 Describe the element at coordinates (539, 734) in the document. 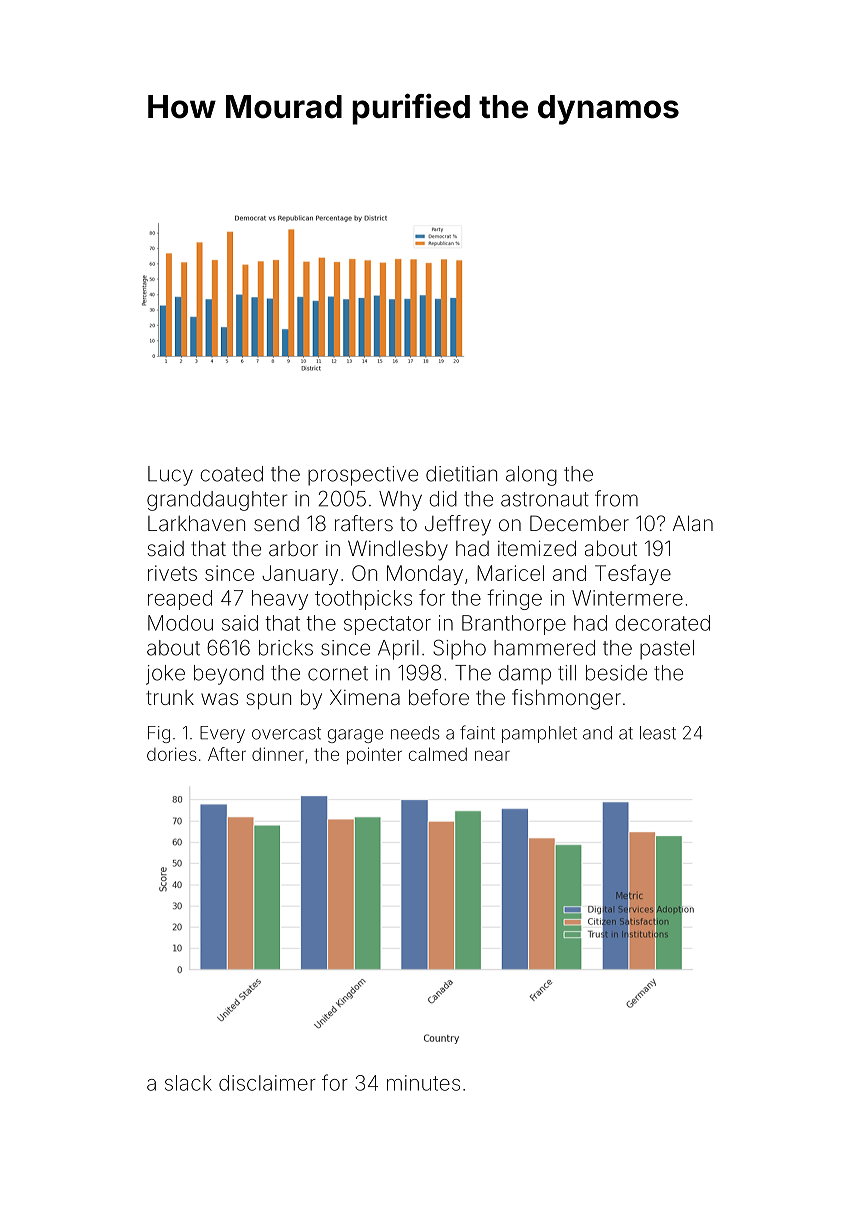

I see `pamphlet` at that location.
